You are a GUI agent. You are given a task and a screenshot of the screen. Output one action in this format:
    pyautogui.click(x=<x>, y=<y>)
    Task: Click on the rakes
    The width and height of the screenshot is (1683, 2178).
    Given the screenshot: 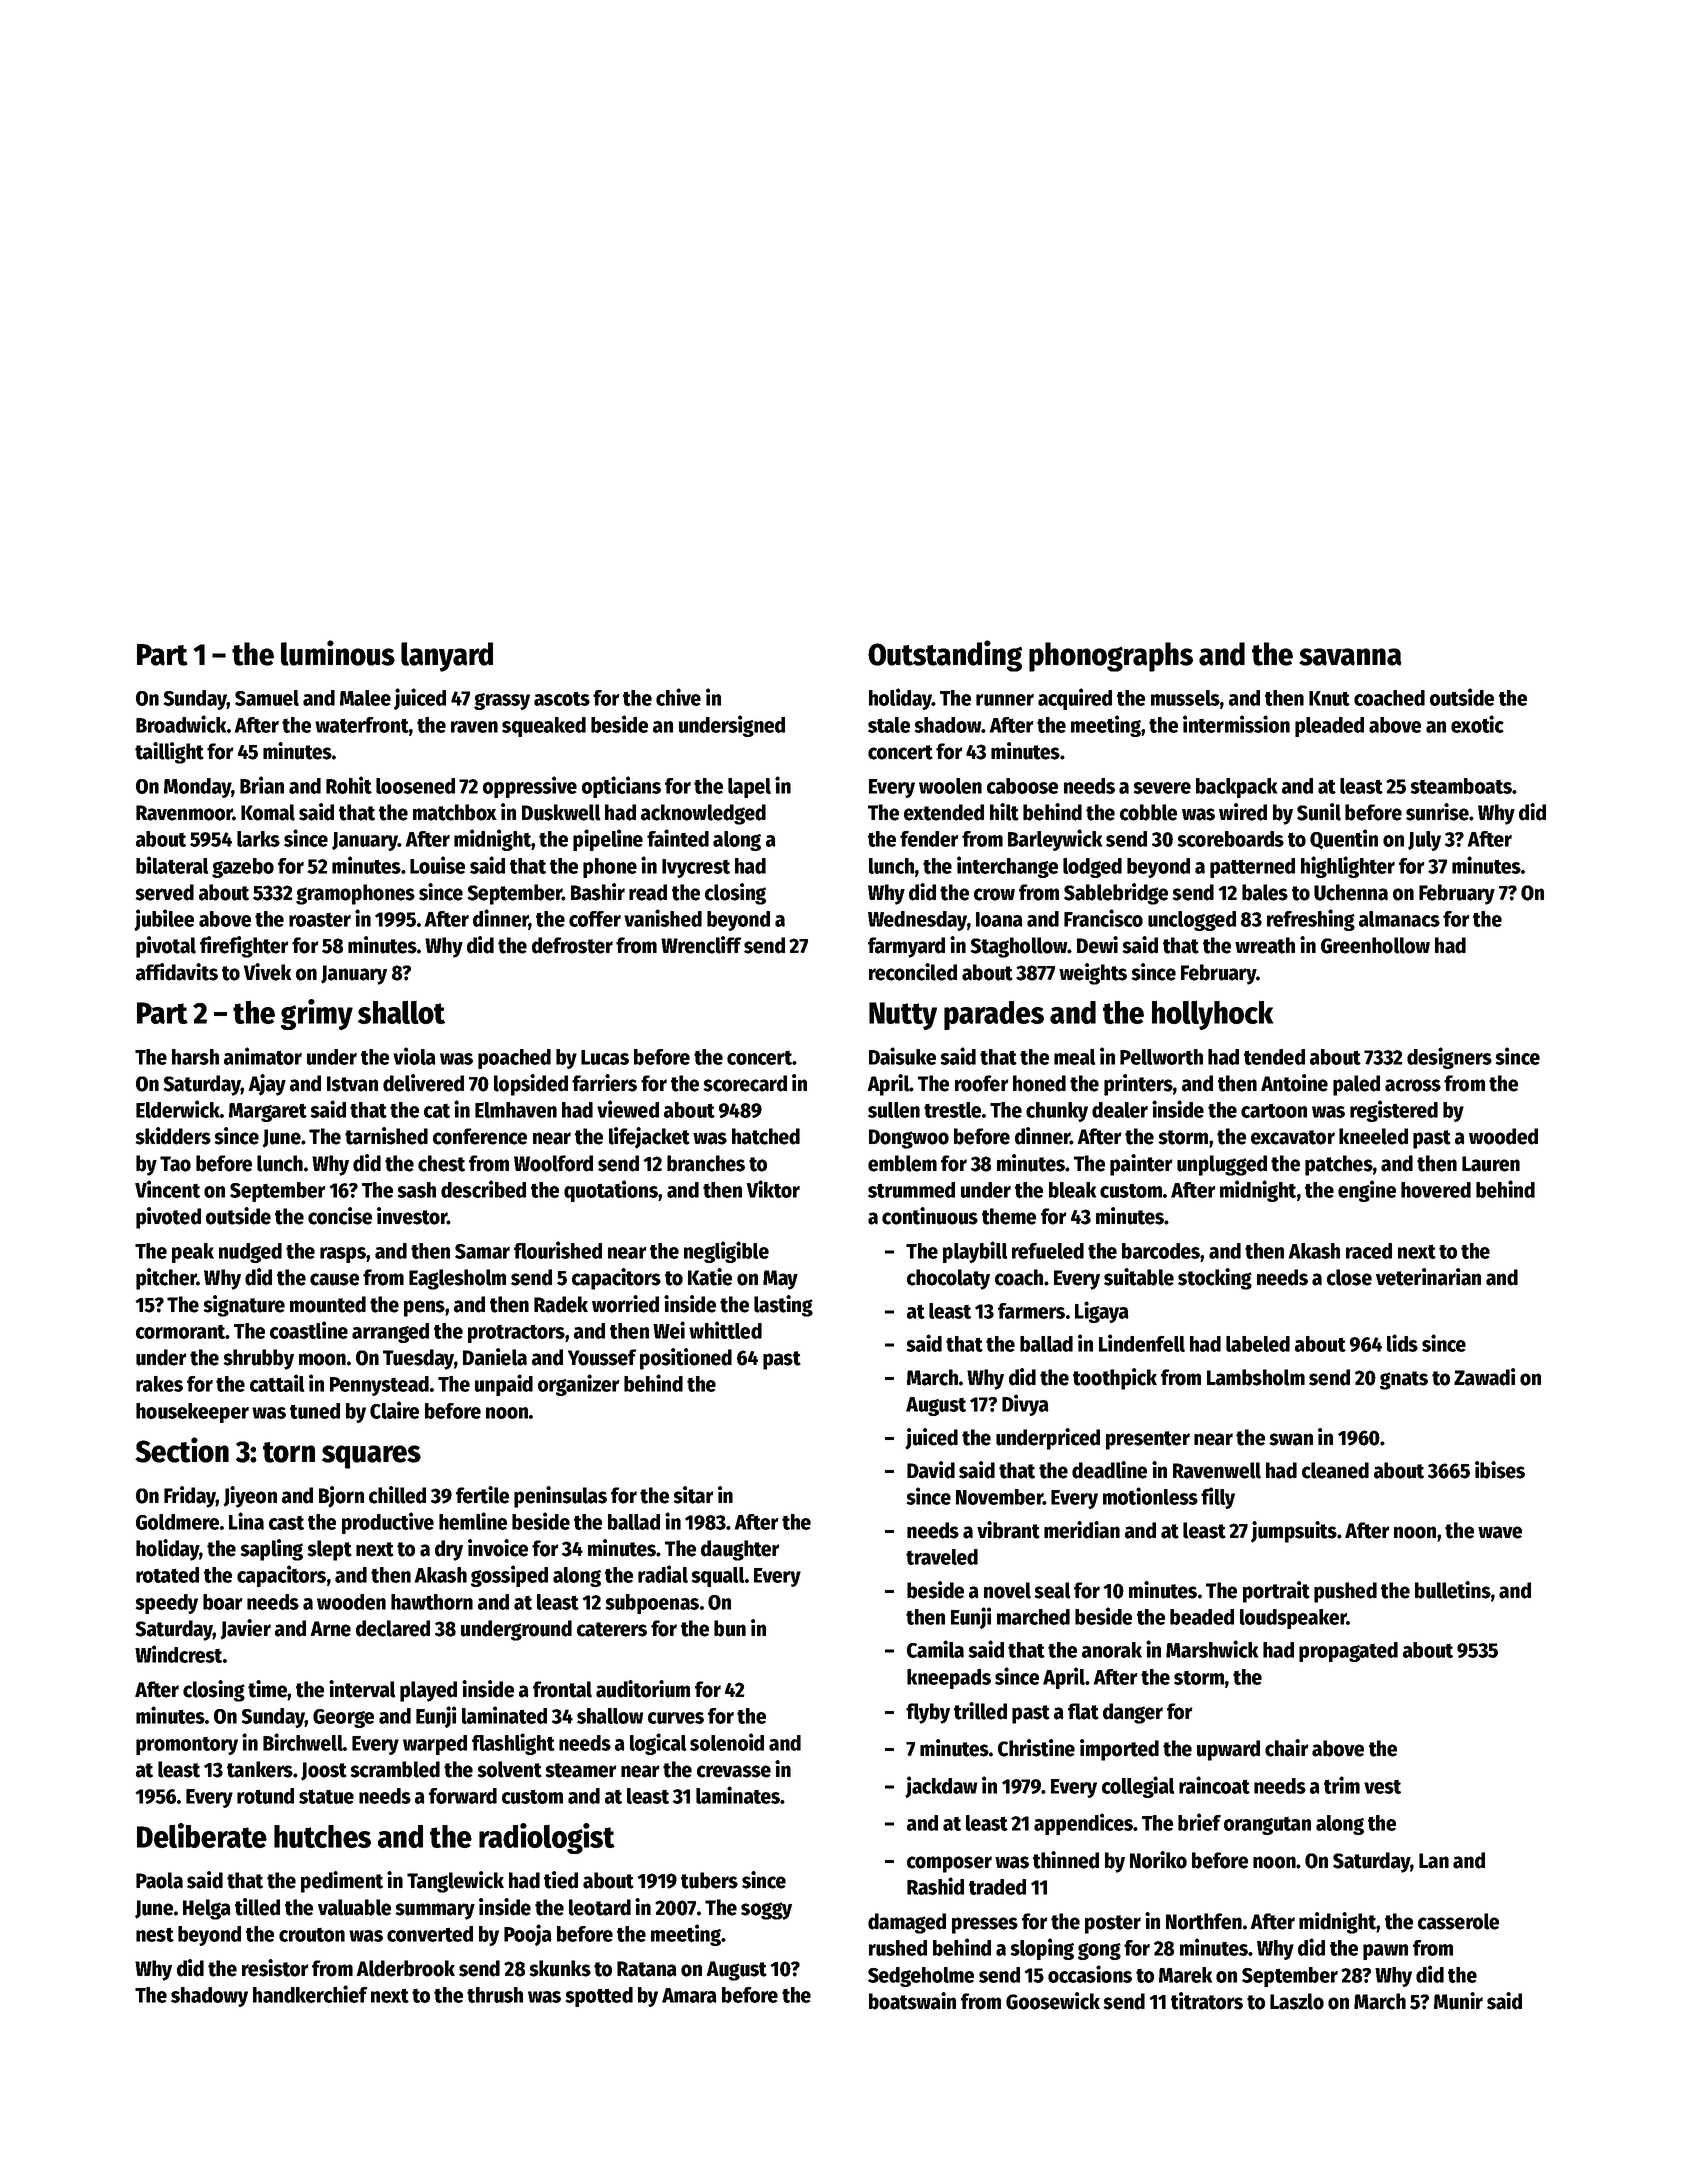 What is the action you would take?
    pyautogui.click(x=159, y=1384)
